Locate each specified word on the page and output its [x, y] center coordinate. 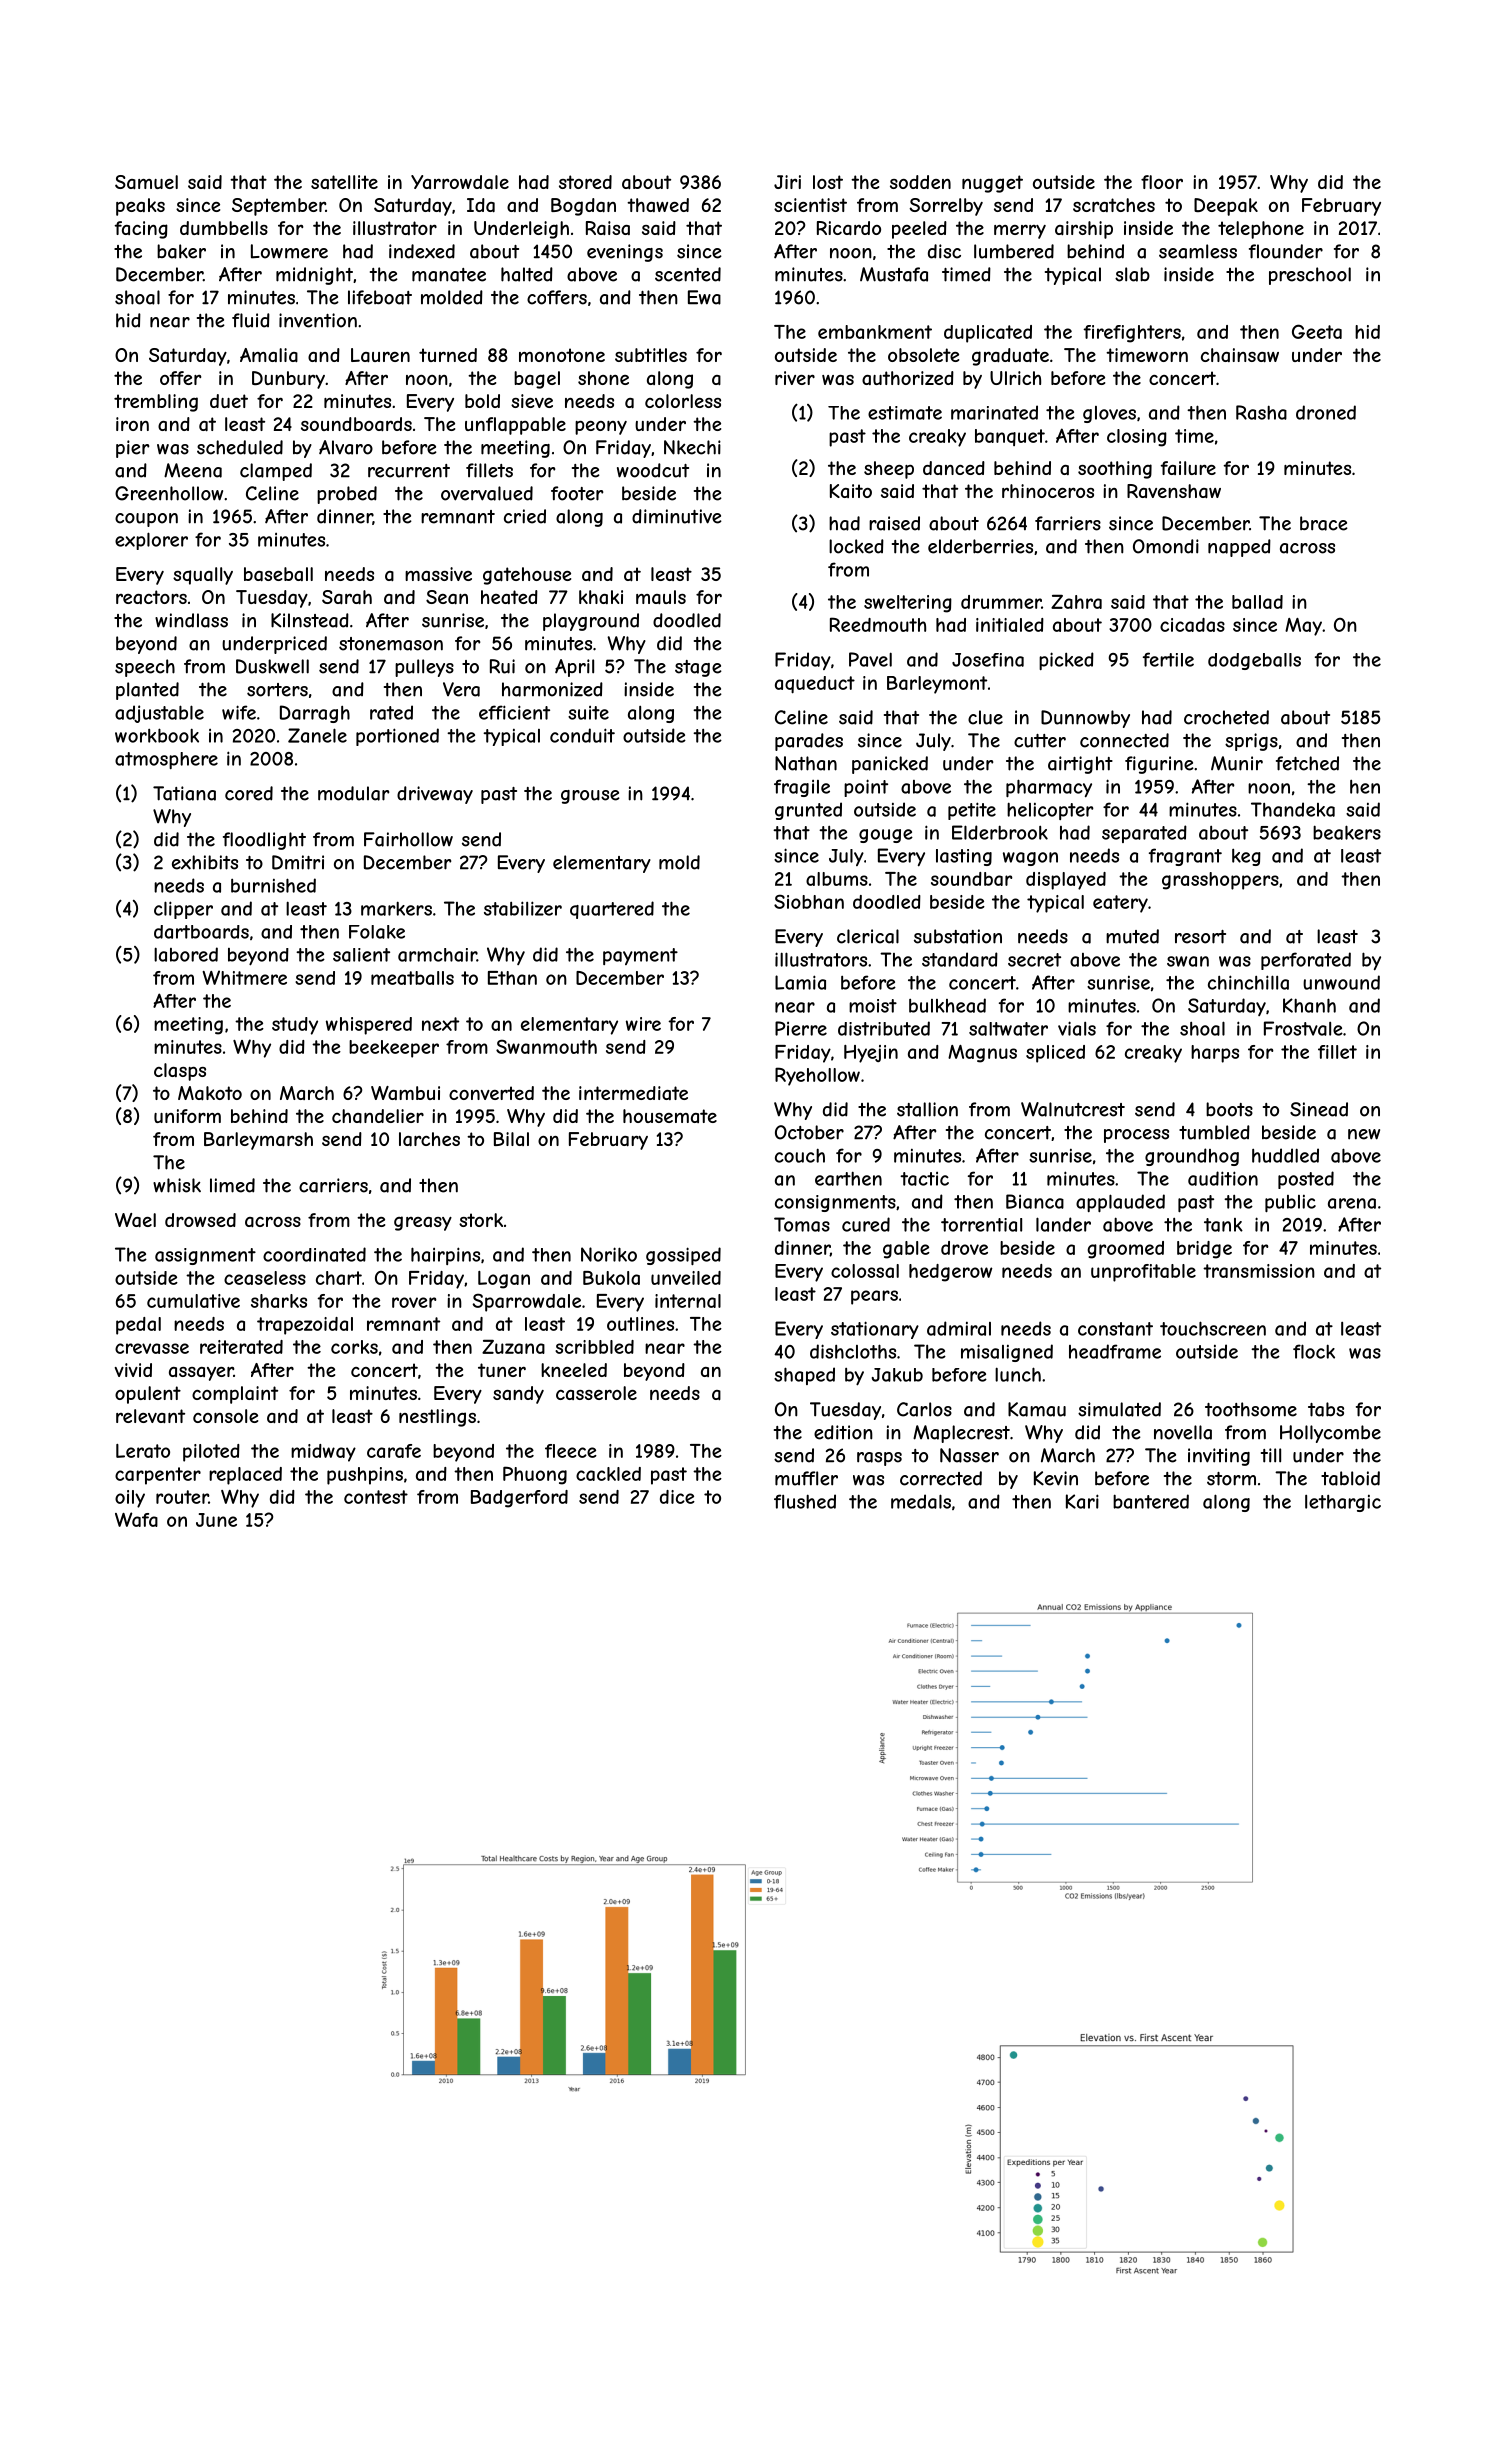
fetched [1307, 763]
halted [527, 274]
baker [181, 251]
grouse [590, 797]
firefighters [1132, 334]
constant [1115, 1329]
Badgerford [519, 1499]
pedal [138, 1326]
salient [361, 955]
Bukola [611, 1278]
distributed [884, 1028]
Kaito [851, 491]
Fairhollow [408, 839]
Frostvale [1303, 1028]
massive [438, 574]
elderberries [980, 546]
